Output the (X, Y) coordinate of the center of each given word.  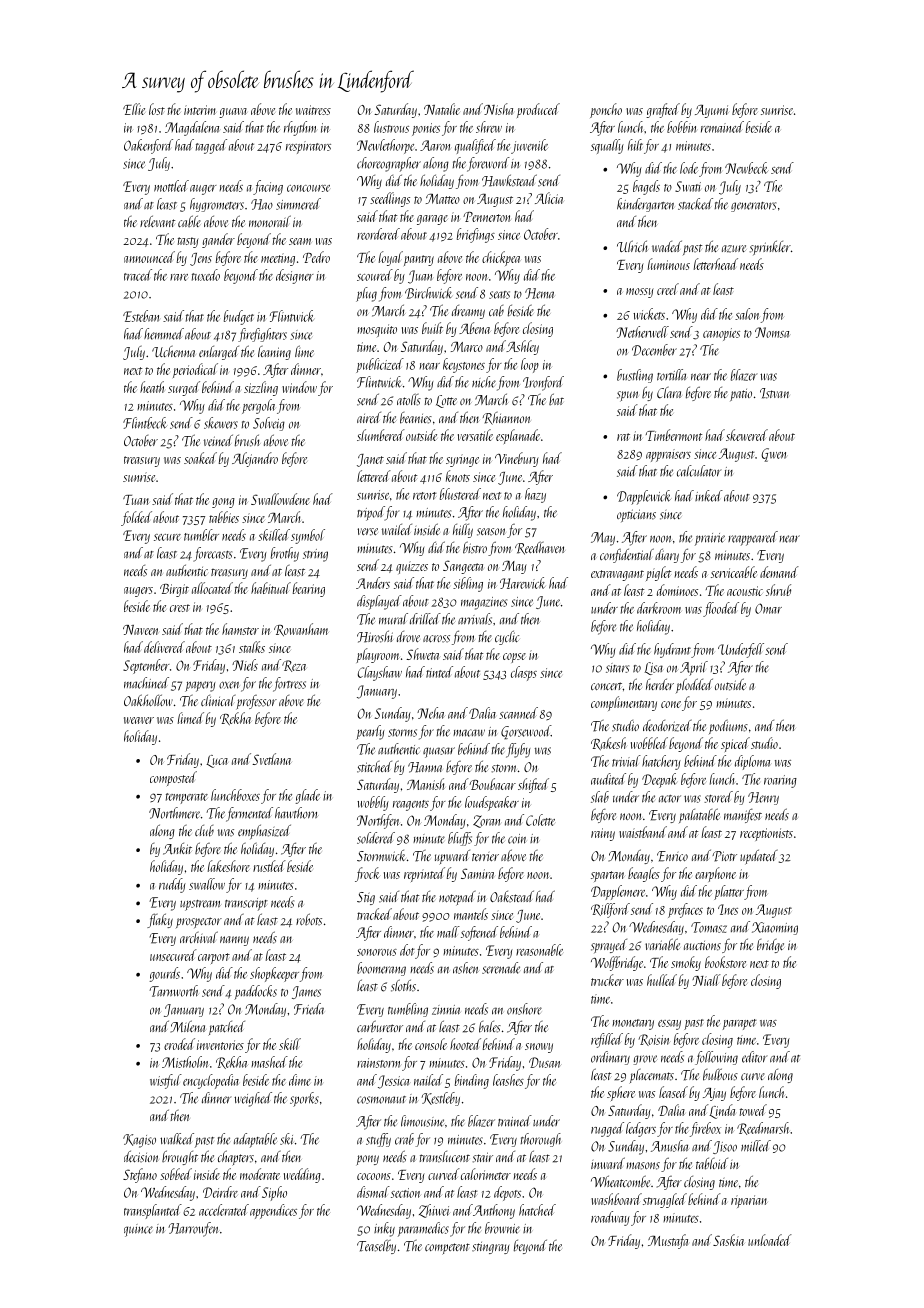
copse (514, 658)
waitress (313, 110)
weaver (139, 720)
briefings (476, 235)
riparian (749, 1201)
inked (709, 496)
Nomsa (772, 332)
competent (447, 1249)
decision (141, 1156)
